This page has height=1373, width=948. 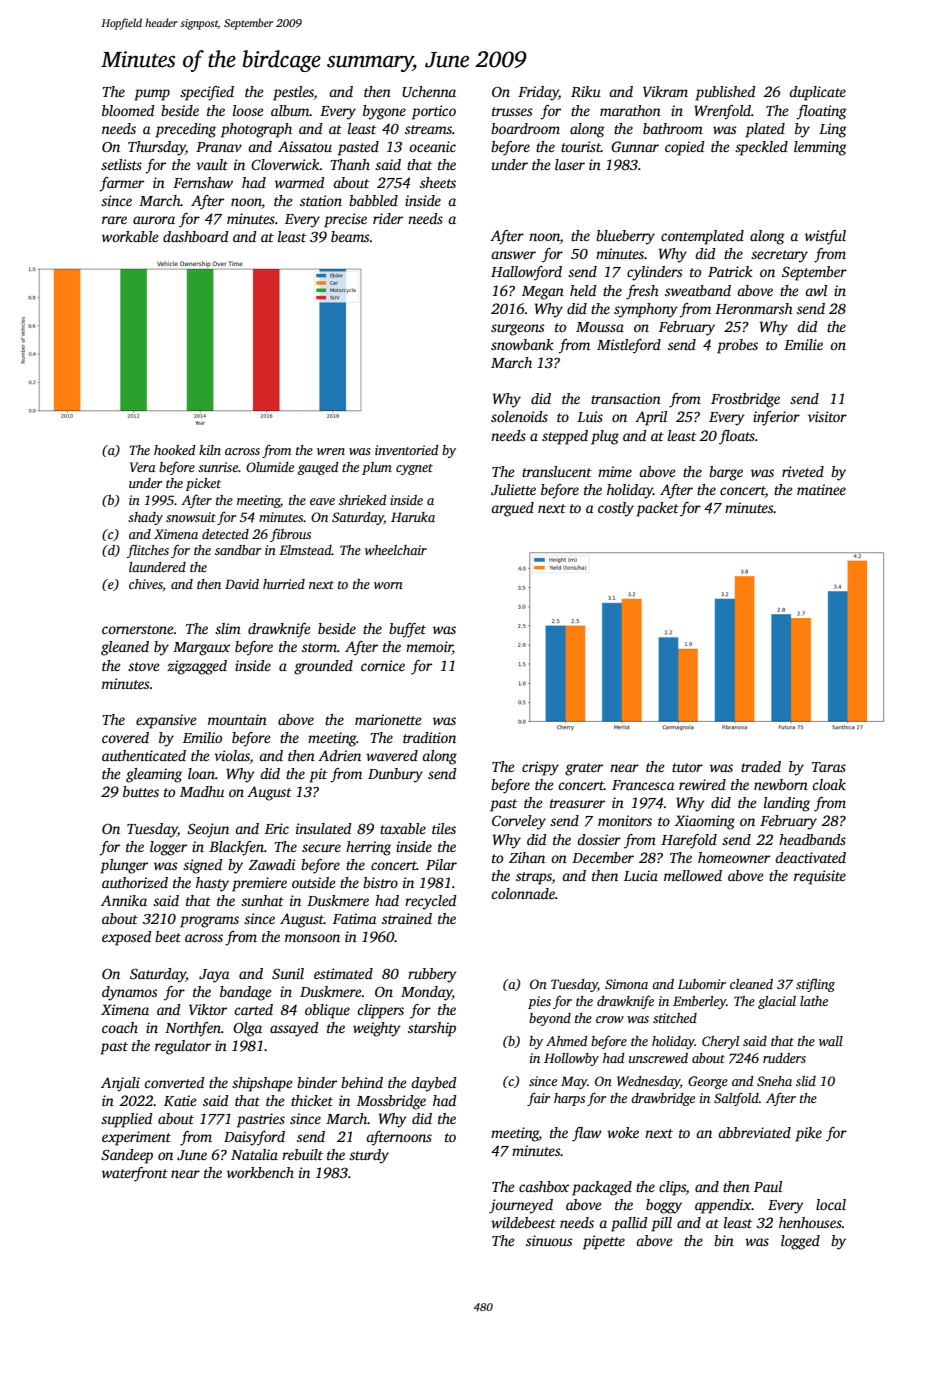 I want to click on memoir, so click(x=429, y=648).
